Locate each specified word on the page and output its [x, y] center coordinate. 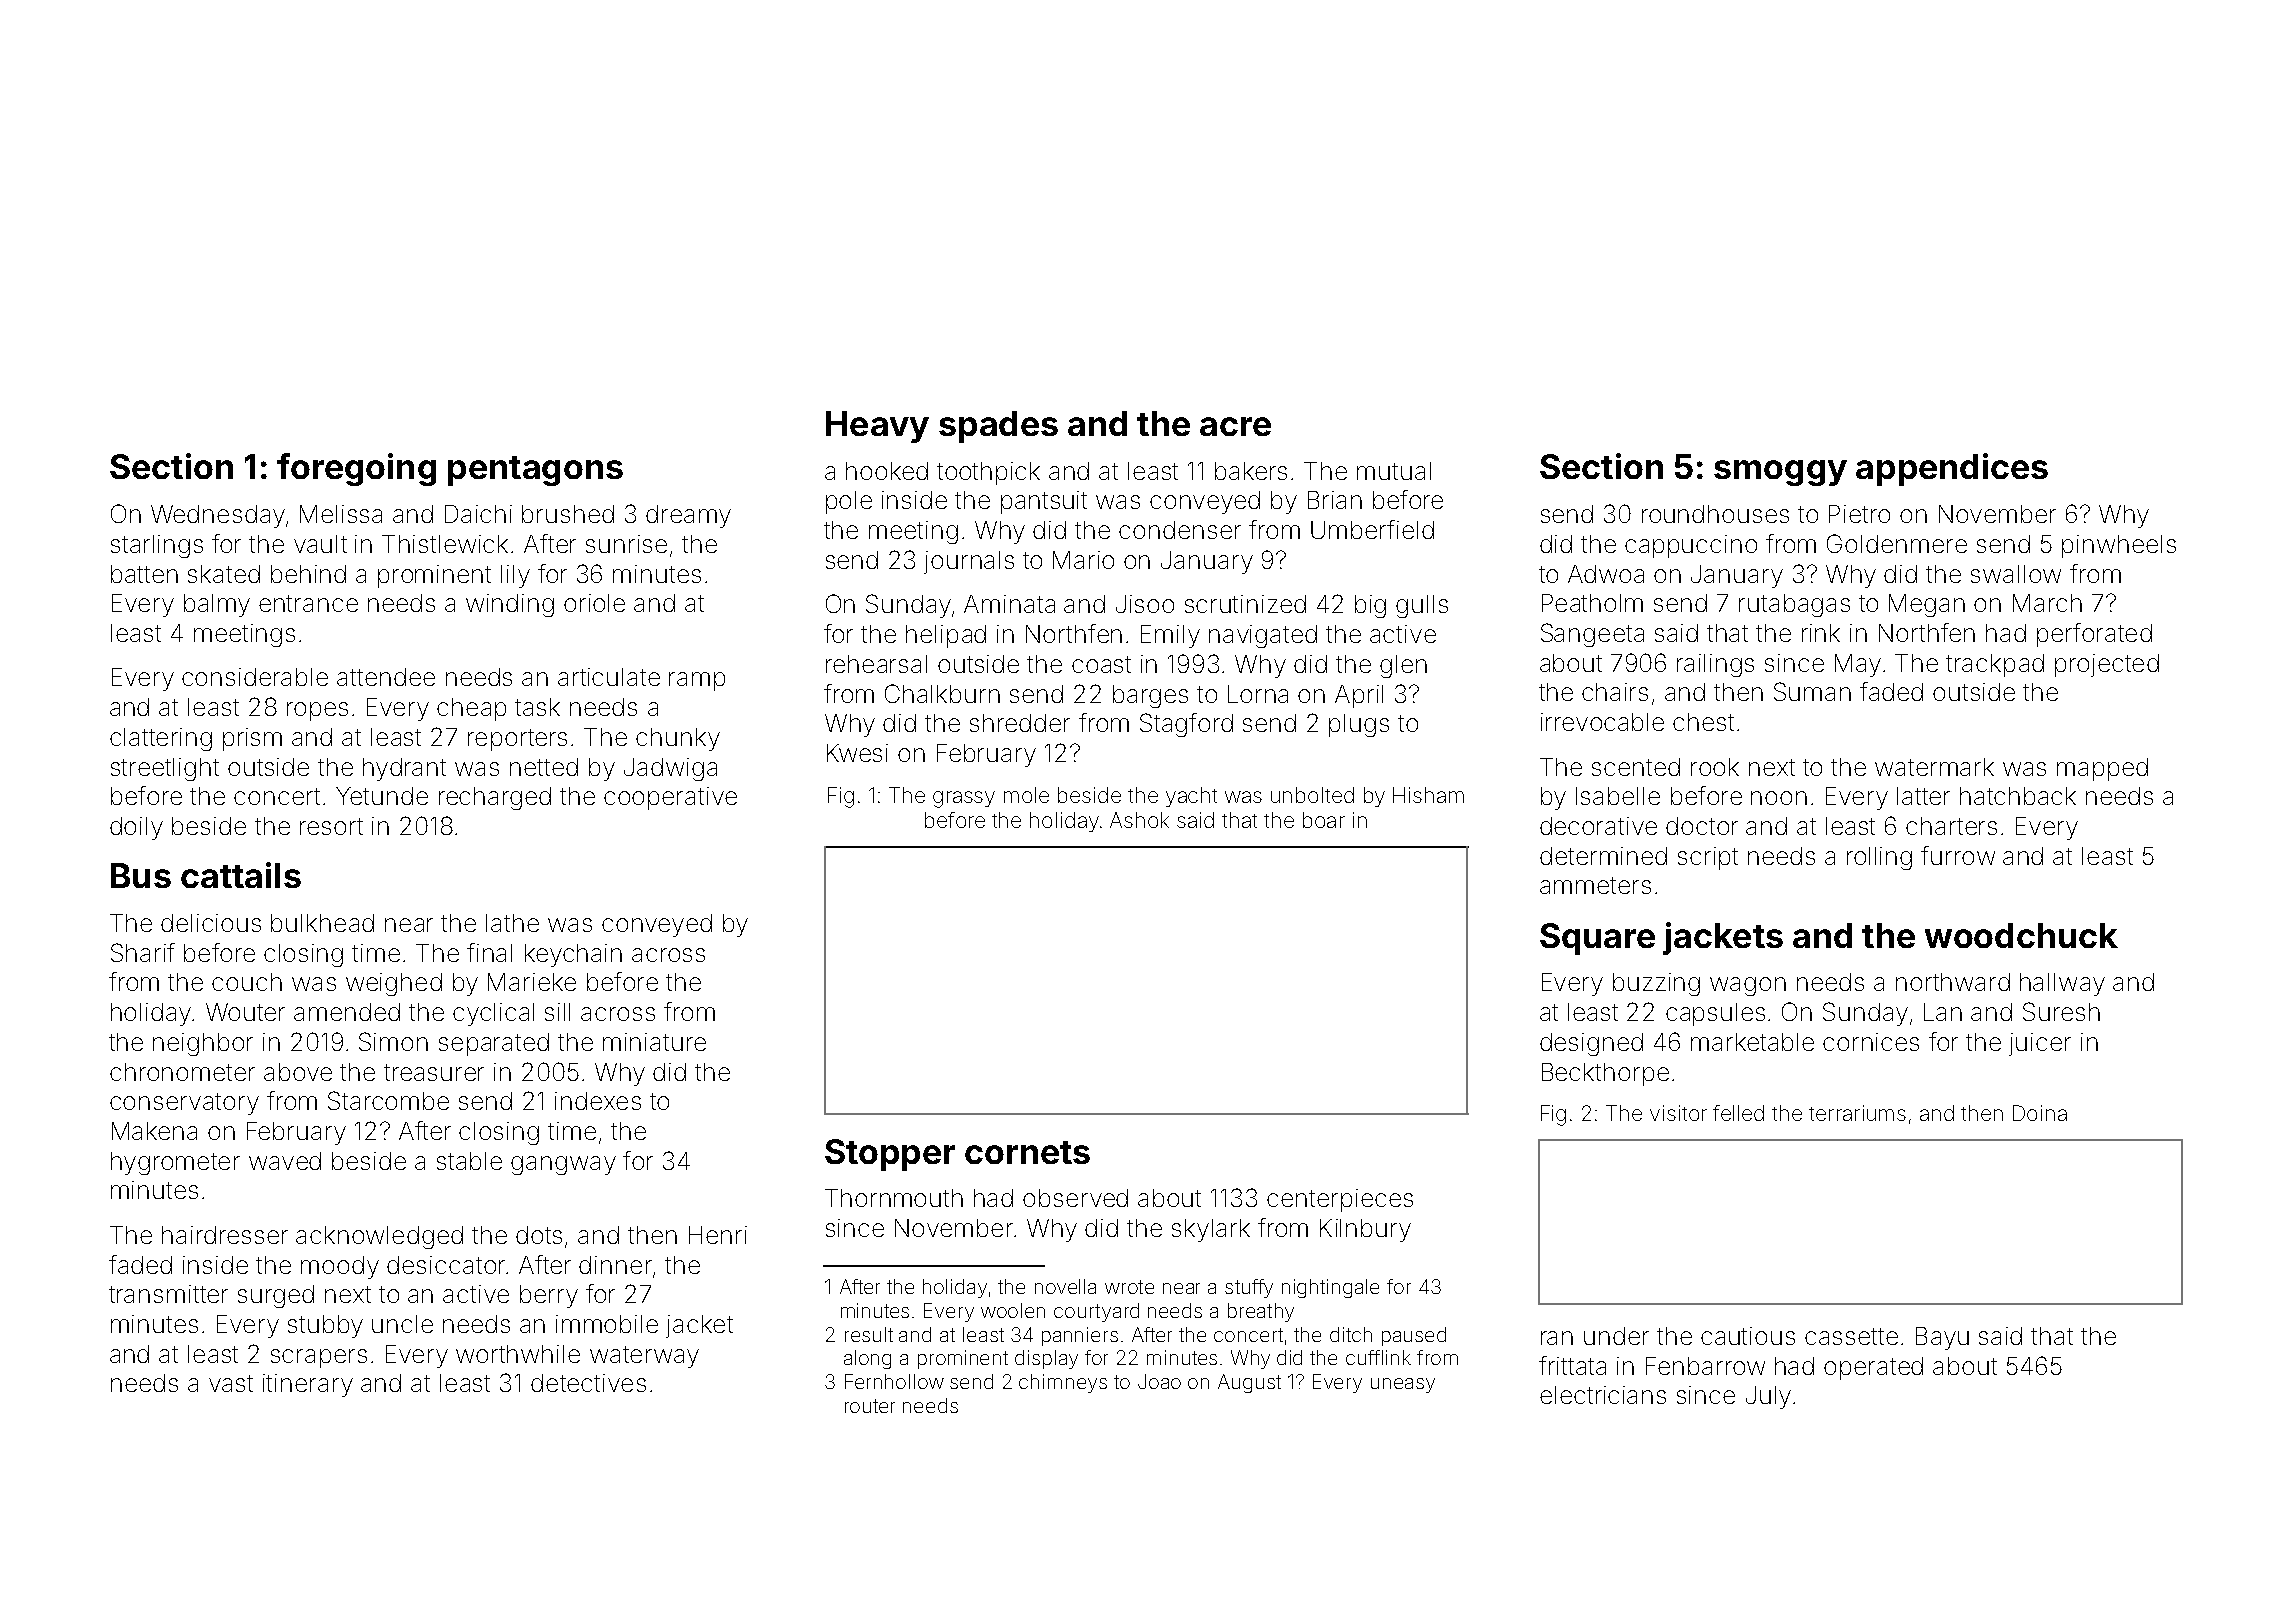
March [2047, 603]
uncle [402, 1324]
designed [1591, 1044]
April [1359, 696]
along [867, 1359]
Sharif [143, 952]
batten [144, 574]
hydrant [404, 769]
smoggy [1780, 473]
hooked [887, 471]
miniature [654, 1042]
